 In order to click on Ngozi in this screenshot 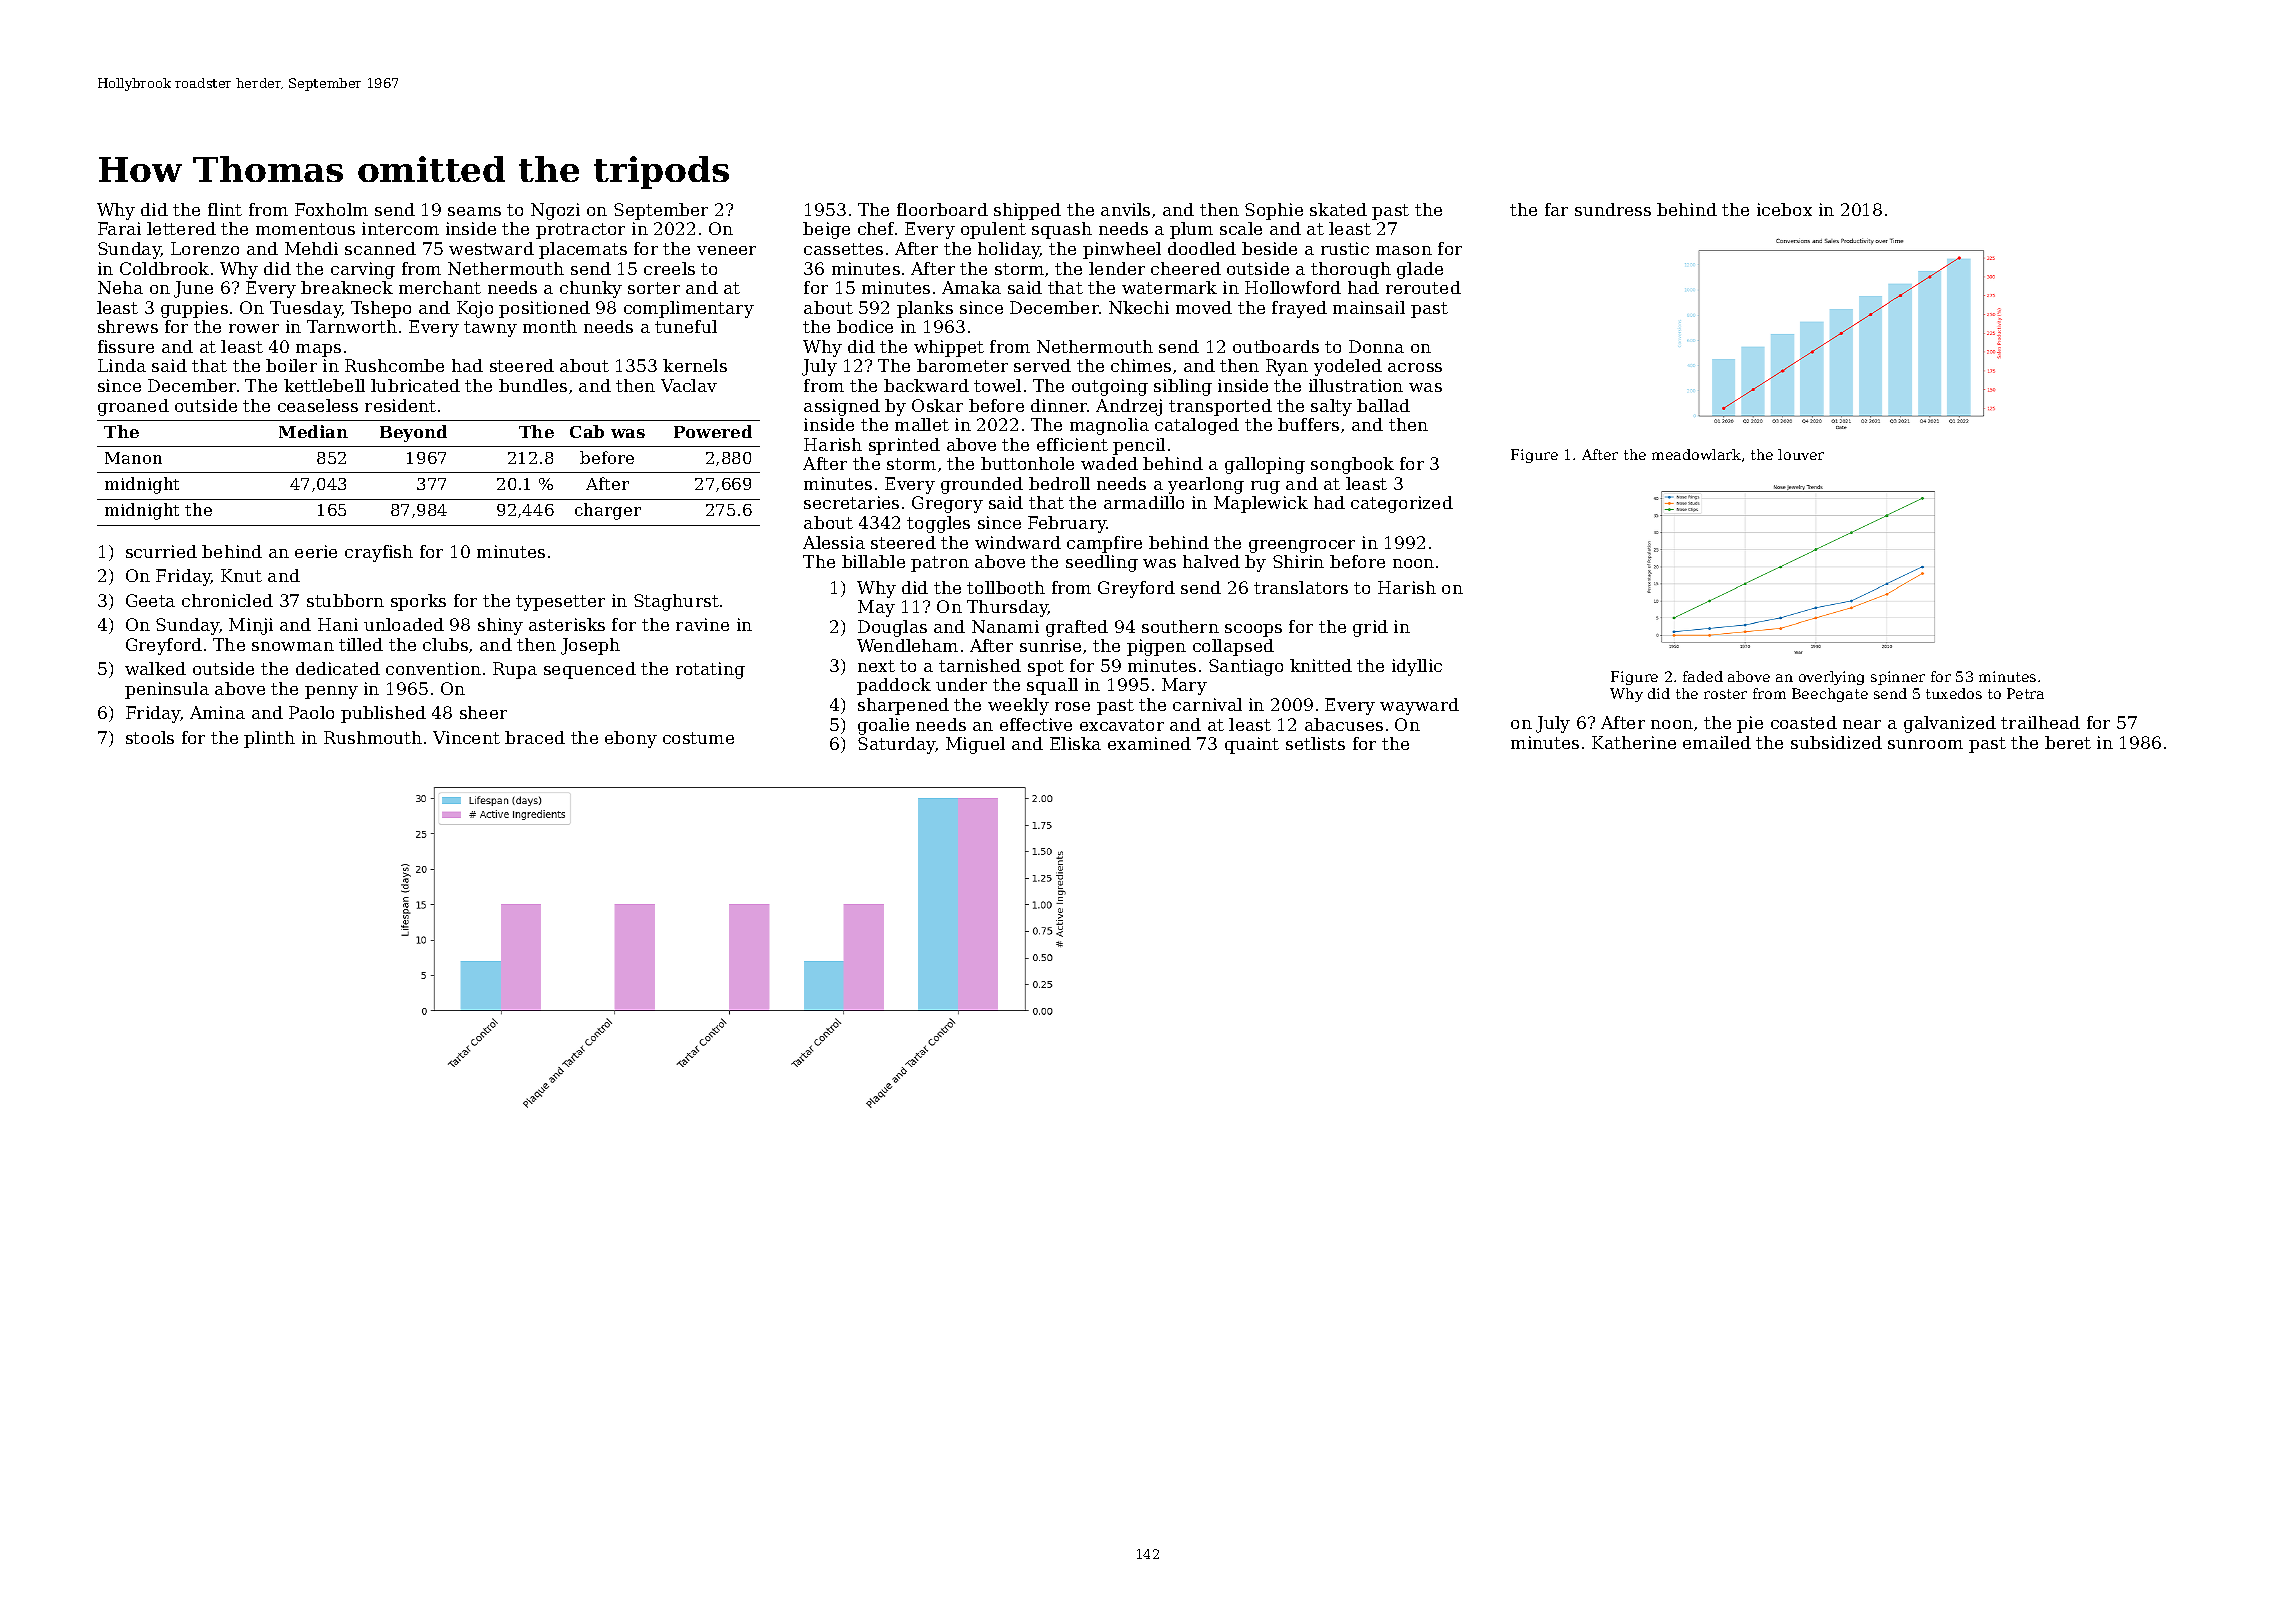, I will do `click(555, 211)`.
